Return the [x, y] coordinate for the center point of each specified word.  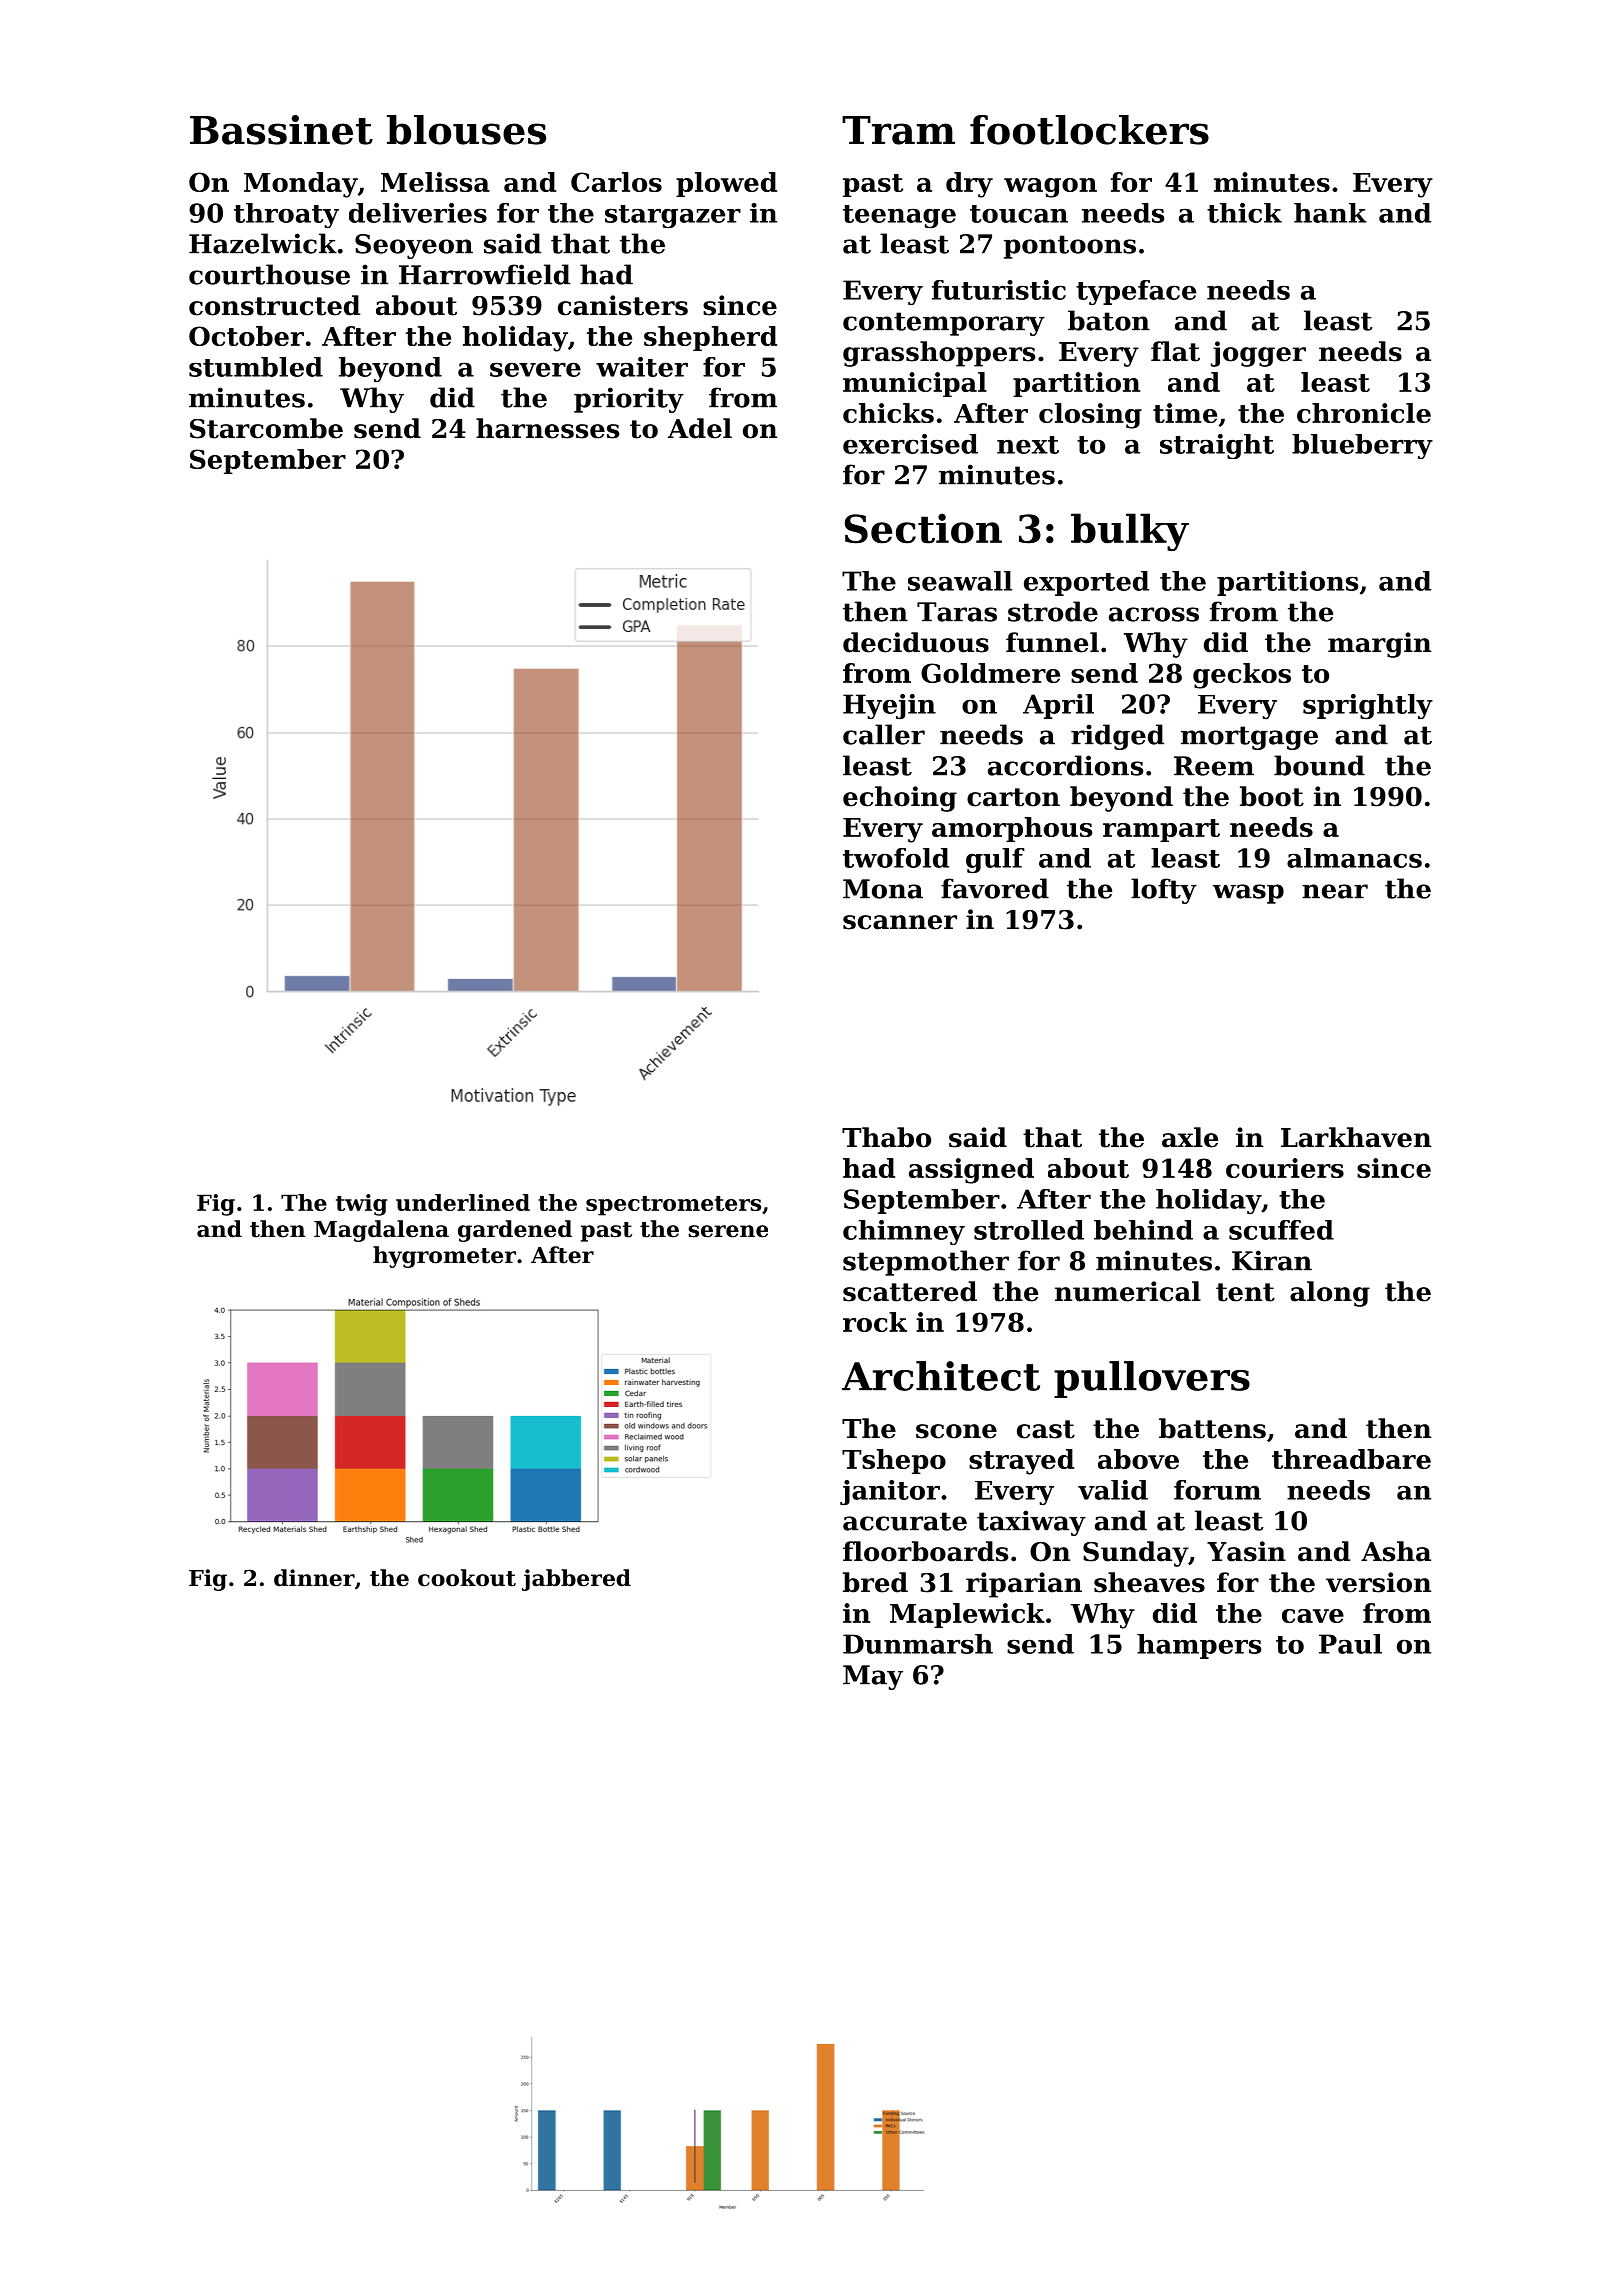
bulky [1130, 532]
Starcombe [266, 428]
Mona [883, 889]
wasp [1248, 894]
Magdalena [381, 1231]
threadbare [1351, 1459]
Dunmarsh [918, 1644]
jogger [1258, 354]
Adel [700, 428]
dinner [314, 1578]
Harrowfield [484, 274]
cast [1046, 1429]
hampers [1199, 1646]
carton [1013, 797]
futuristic [999, 290]
